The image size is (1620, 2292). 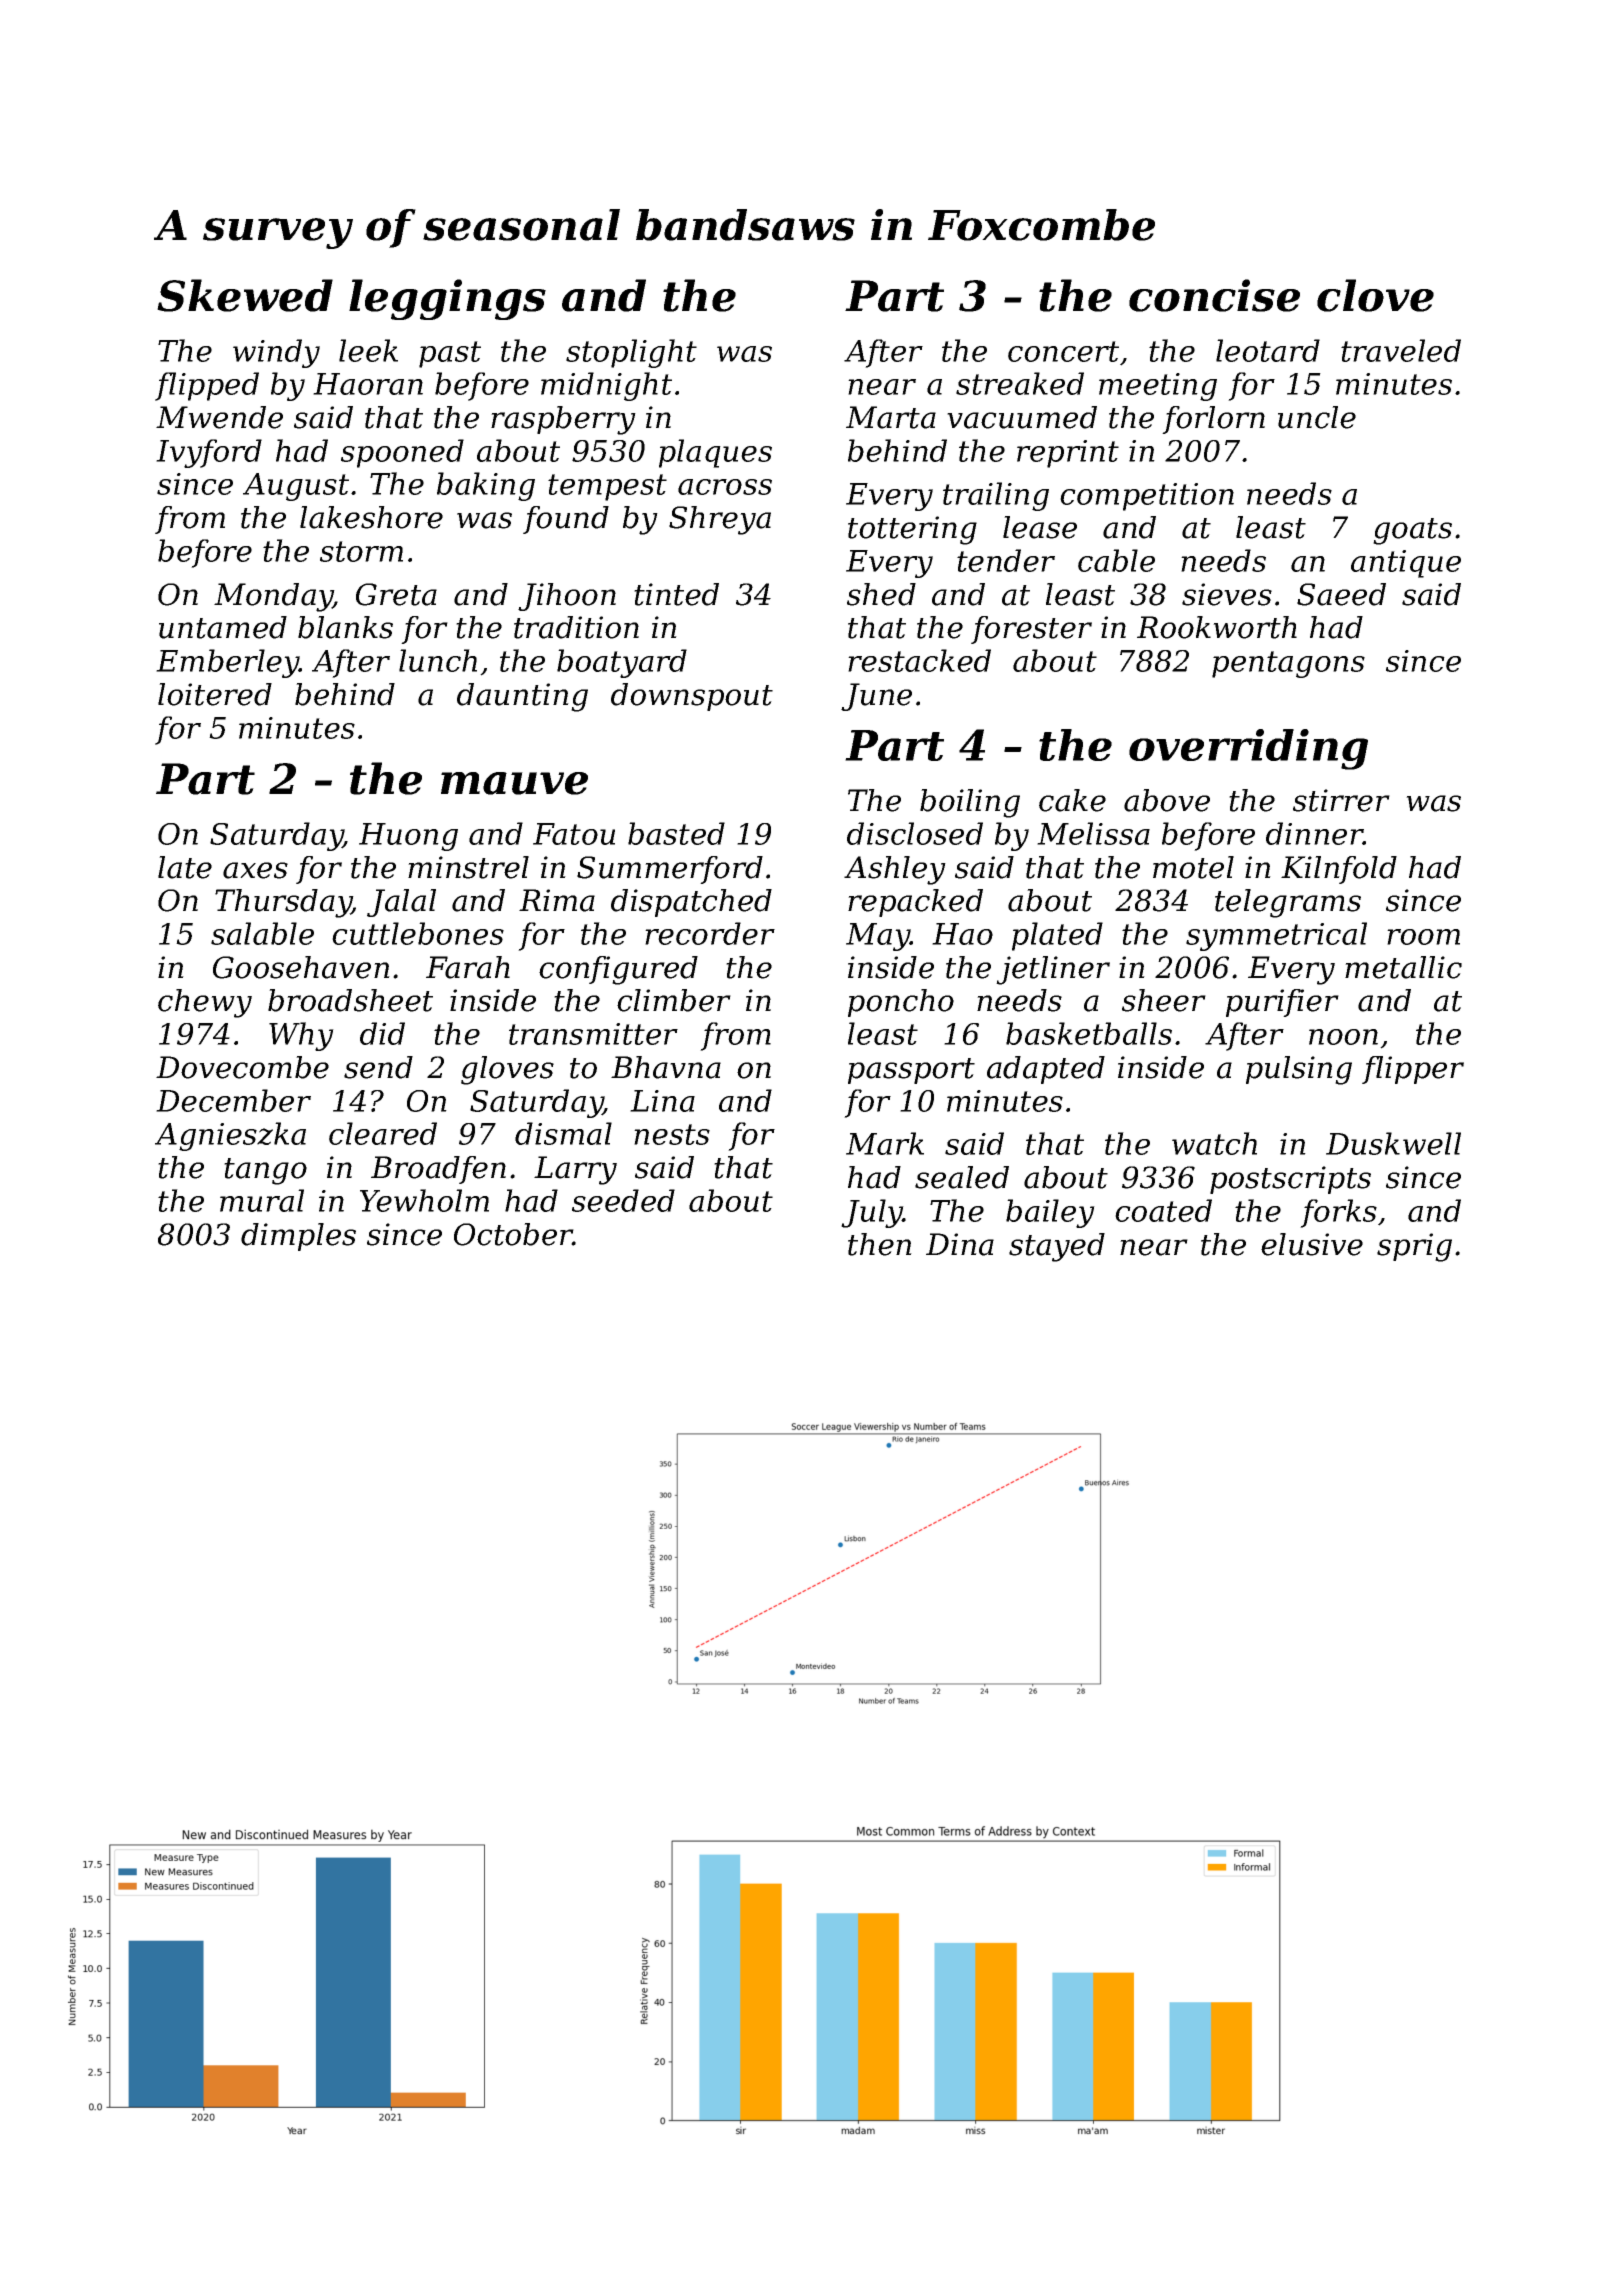 What do you see at coordinates (298, 1237) in the image?
I see `dimples` at bounding box center [298, 1237].
